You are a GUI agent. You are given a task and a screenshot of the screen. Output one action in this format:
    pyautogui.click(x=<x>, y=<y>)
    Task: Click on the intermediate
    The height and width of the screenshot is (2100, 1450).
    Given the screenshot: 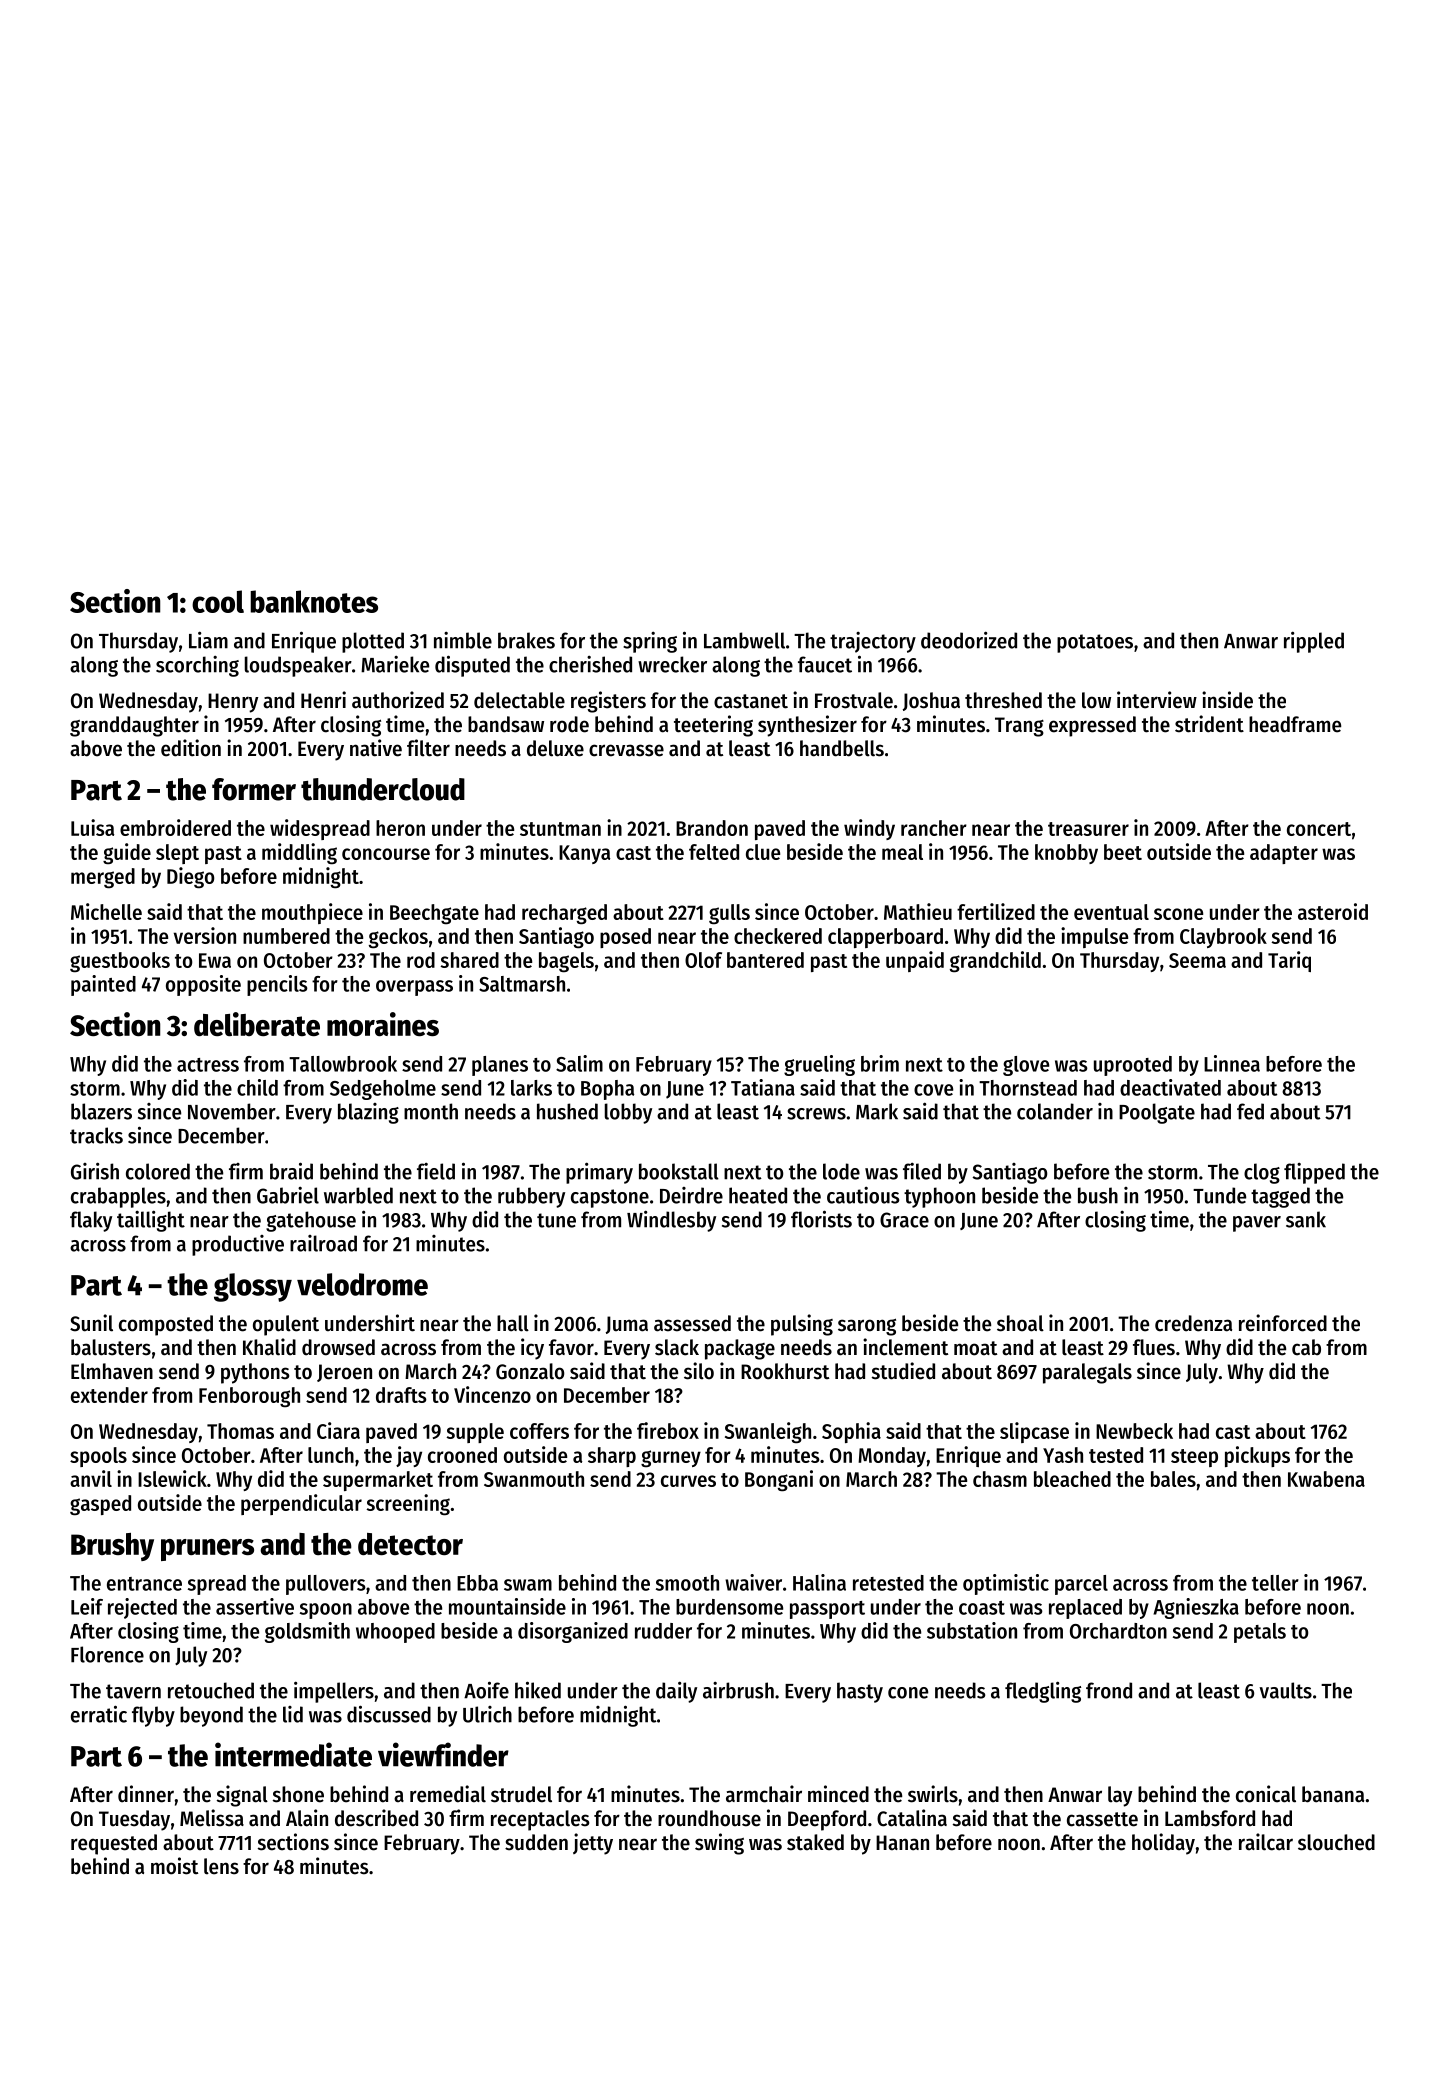 What is the action you would take?
    pyautogui.click(x=293, y=1754)
